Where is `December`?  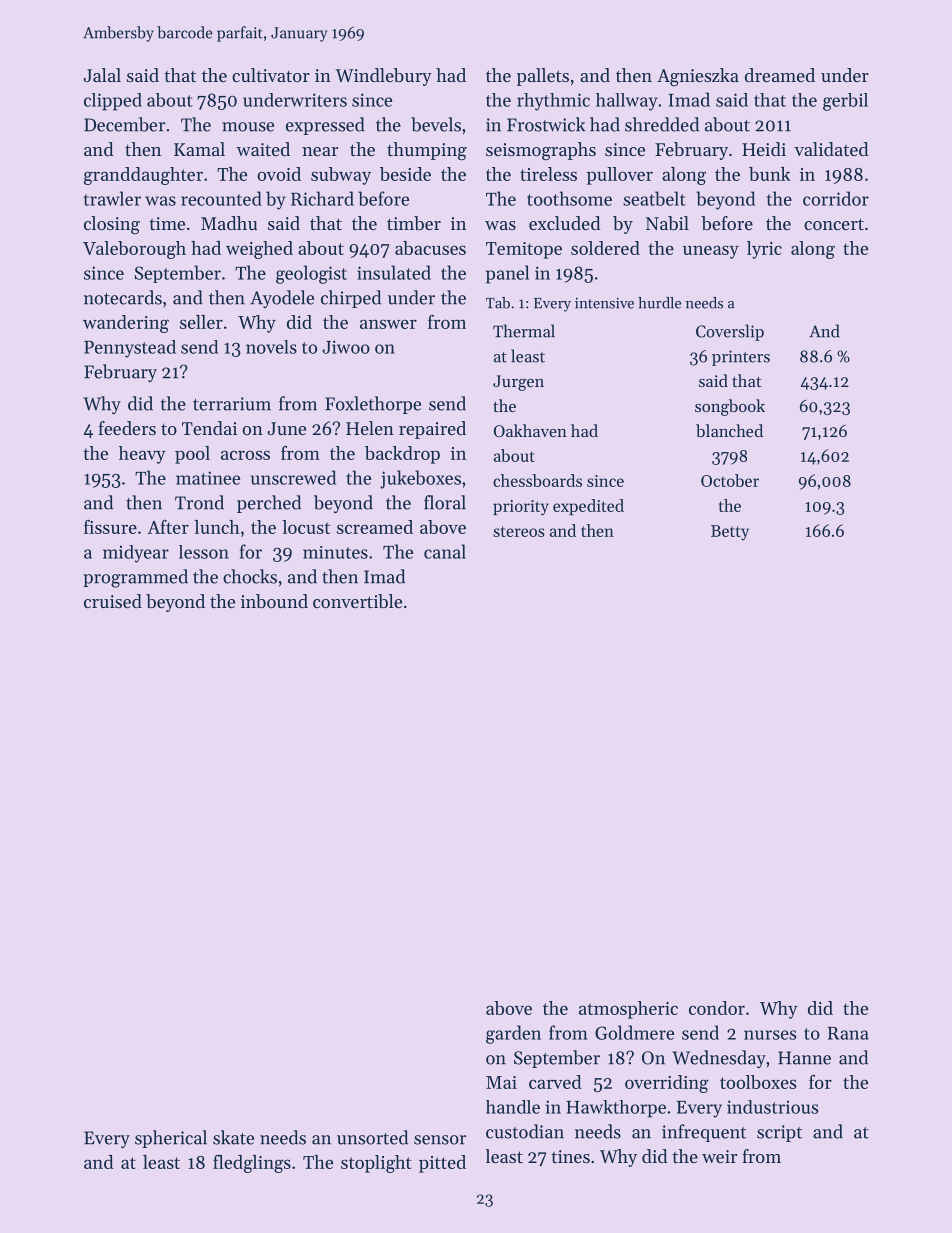 December is located at coordinates (124, 124).
